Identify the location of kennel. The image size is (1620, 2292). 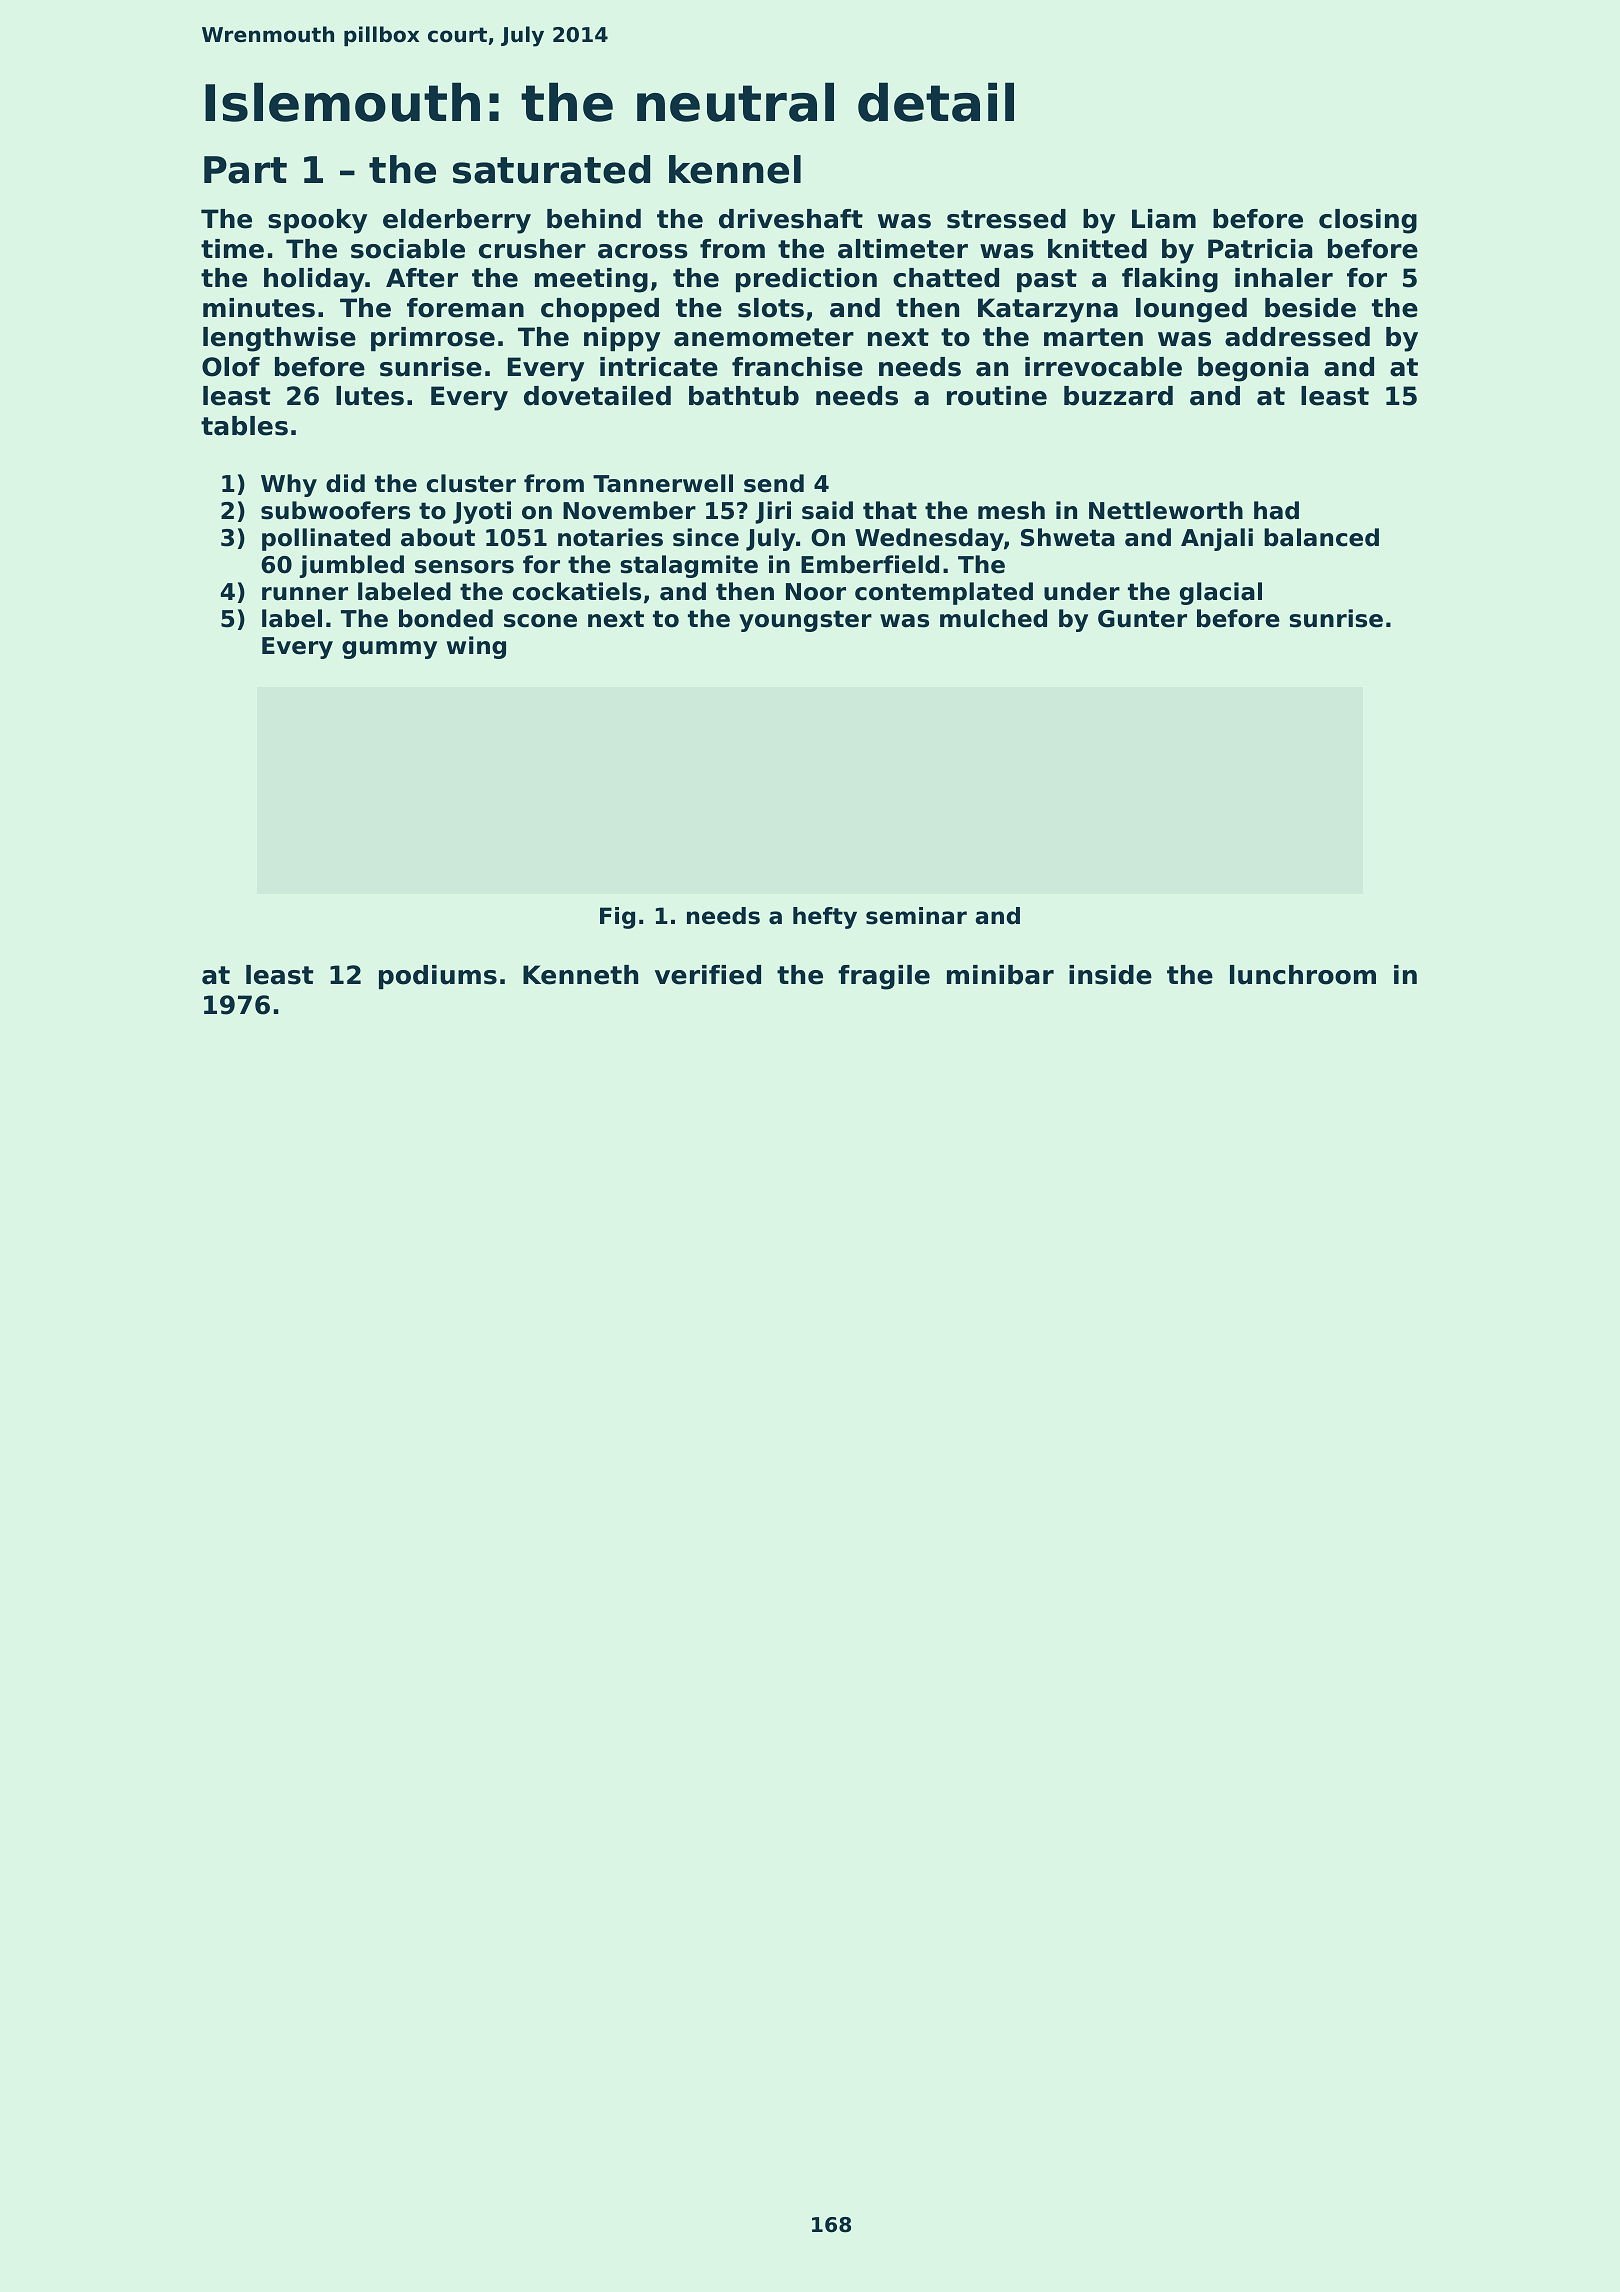
(735, 169).
